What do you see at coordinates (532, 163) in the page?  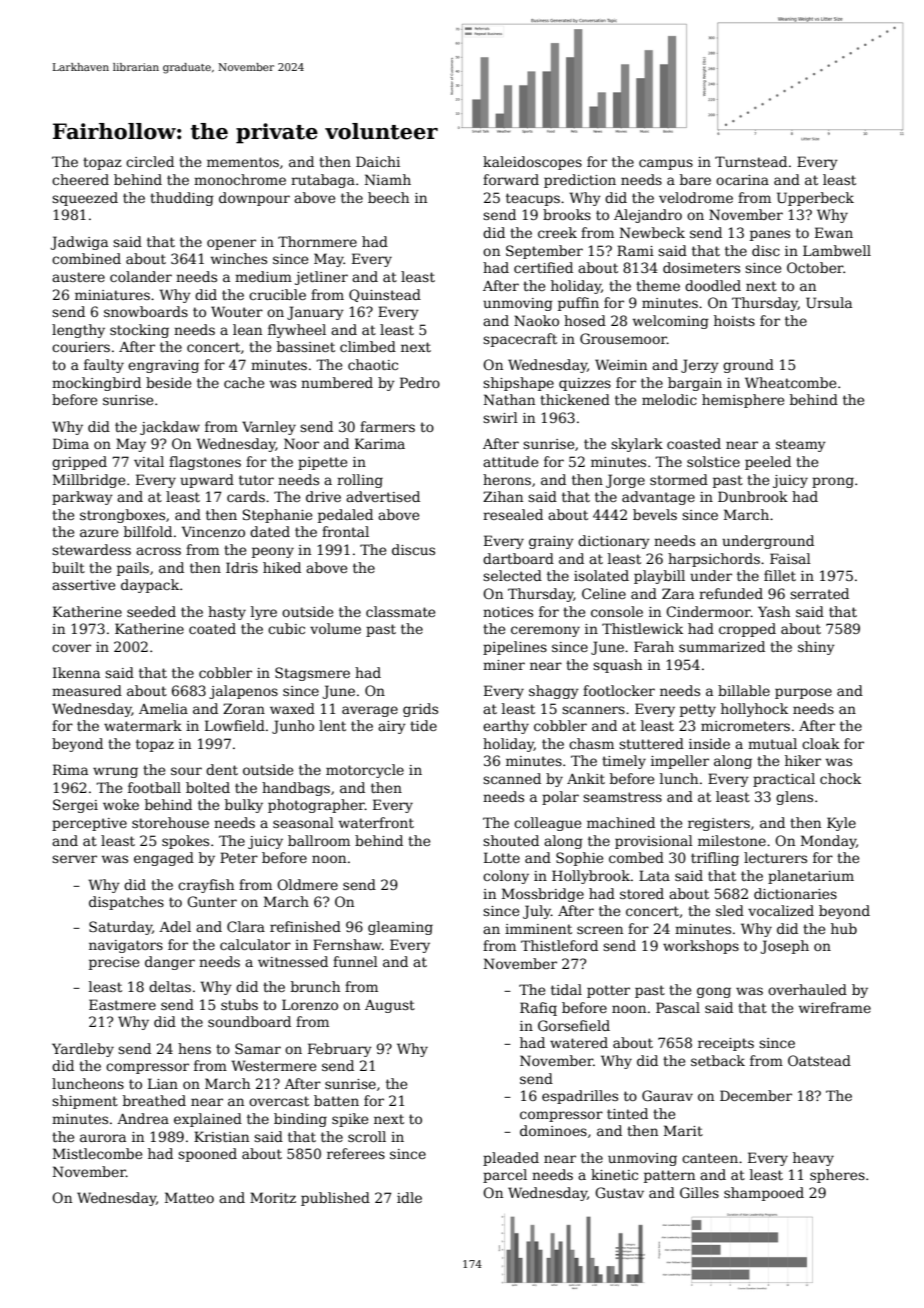 I see `kaleidoscopes` at bounding box center [532, 163].
